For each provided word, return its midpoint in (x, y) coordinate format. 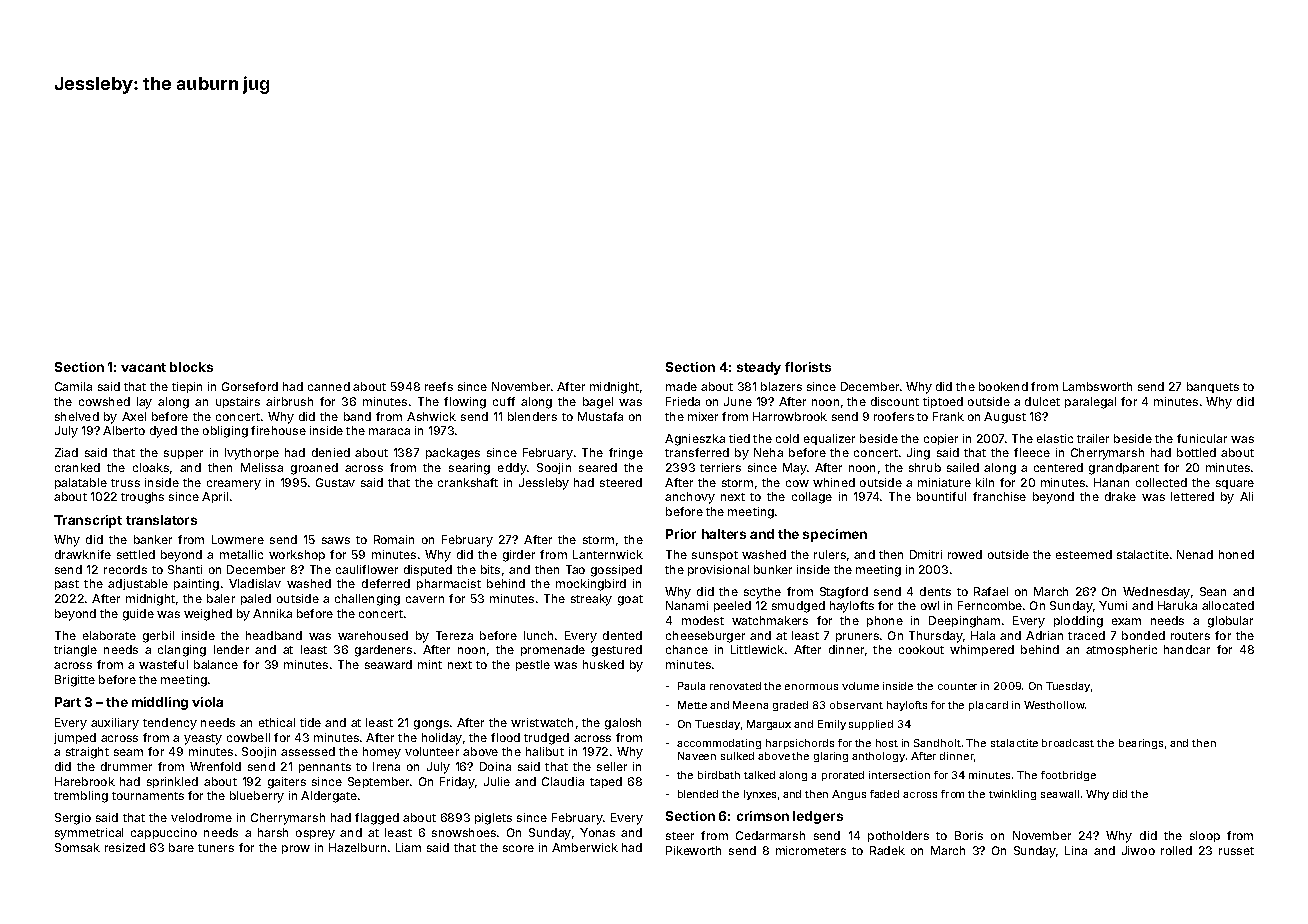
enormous (811, 687)
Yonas (597, 832)
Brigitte (75, 681)
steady (759, 368)
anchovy (690, 498)
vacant (143, 367)
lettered (1192, 496)
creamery (234, 485)
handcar (1187, 649)
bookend (1003, 386)
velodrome (201, 817)
